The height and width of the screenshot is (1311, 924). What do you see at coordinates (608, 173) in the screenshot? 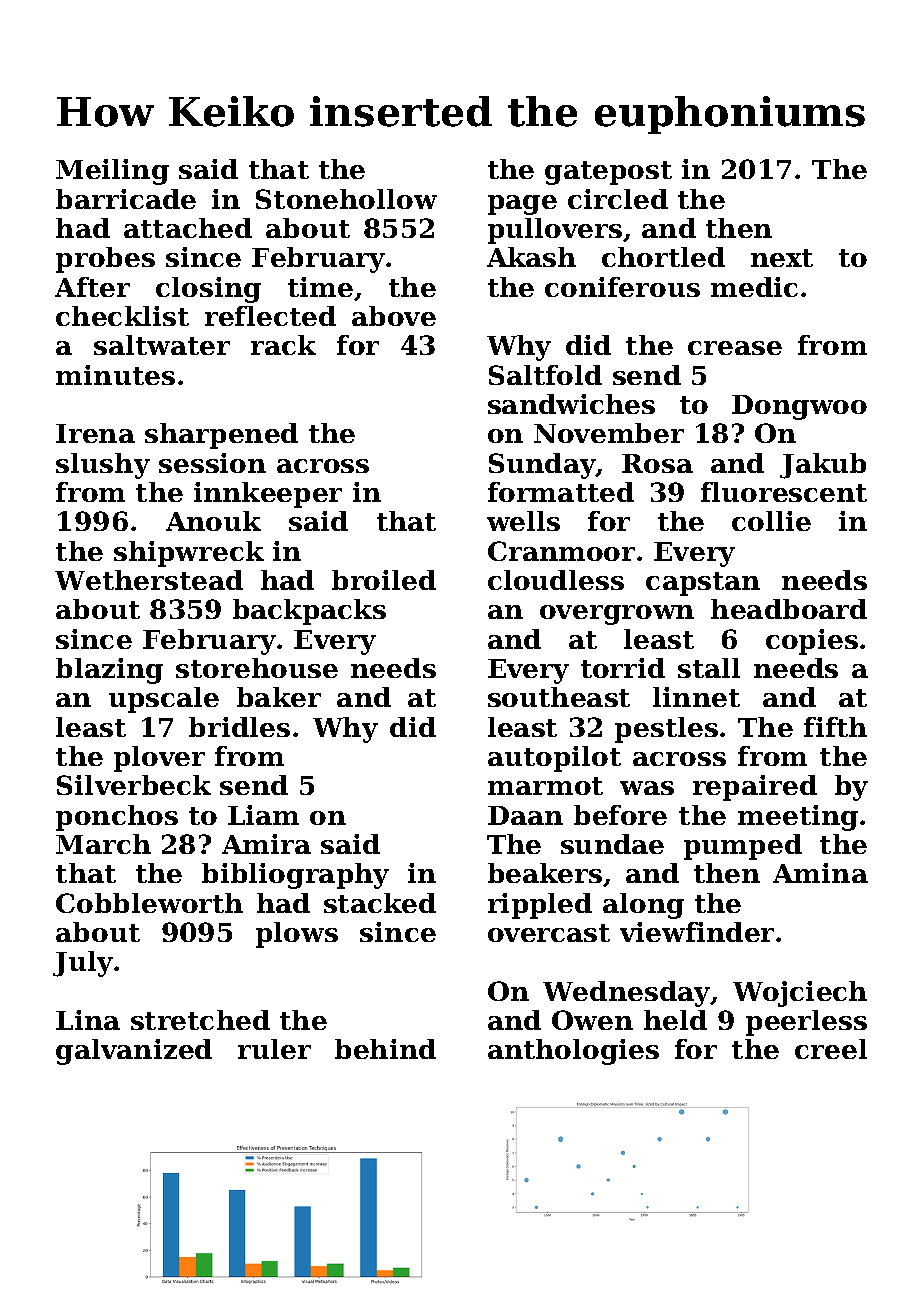
I see `gatepost` at bounding box center [608, 173].
